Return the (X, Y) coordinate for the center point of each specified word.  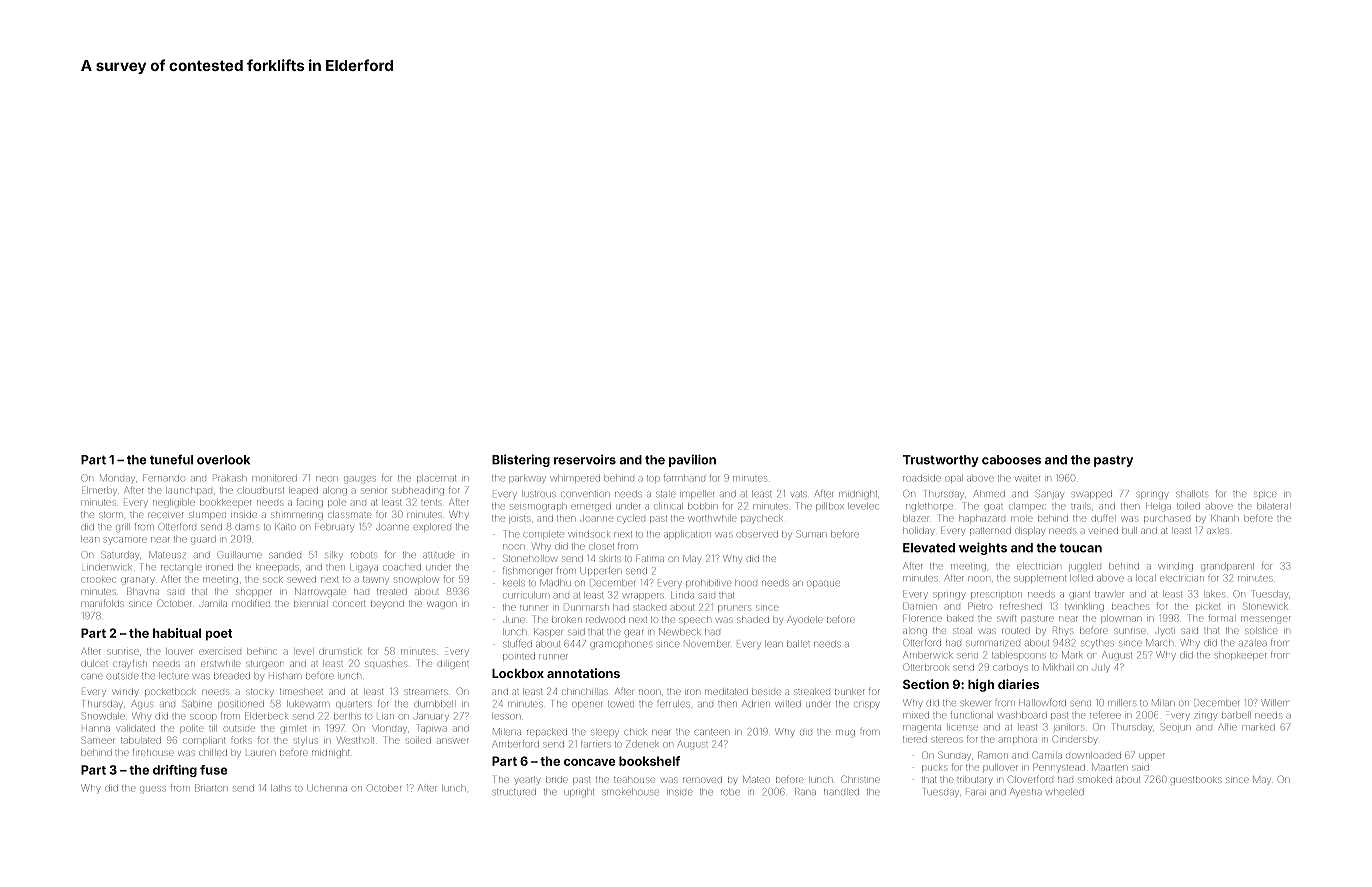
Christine (860, 779)
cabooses (1011, 460)
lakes (1215, 595)
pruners (734, 608)
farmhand (684, 478)
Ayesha (1026, 792)
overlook (223, 460)
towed (621, 704)
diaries (1018, 684)
